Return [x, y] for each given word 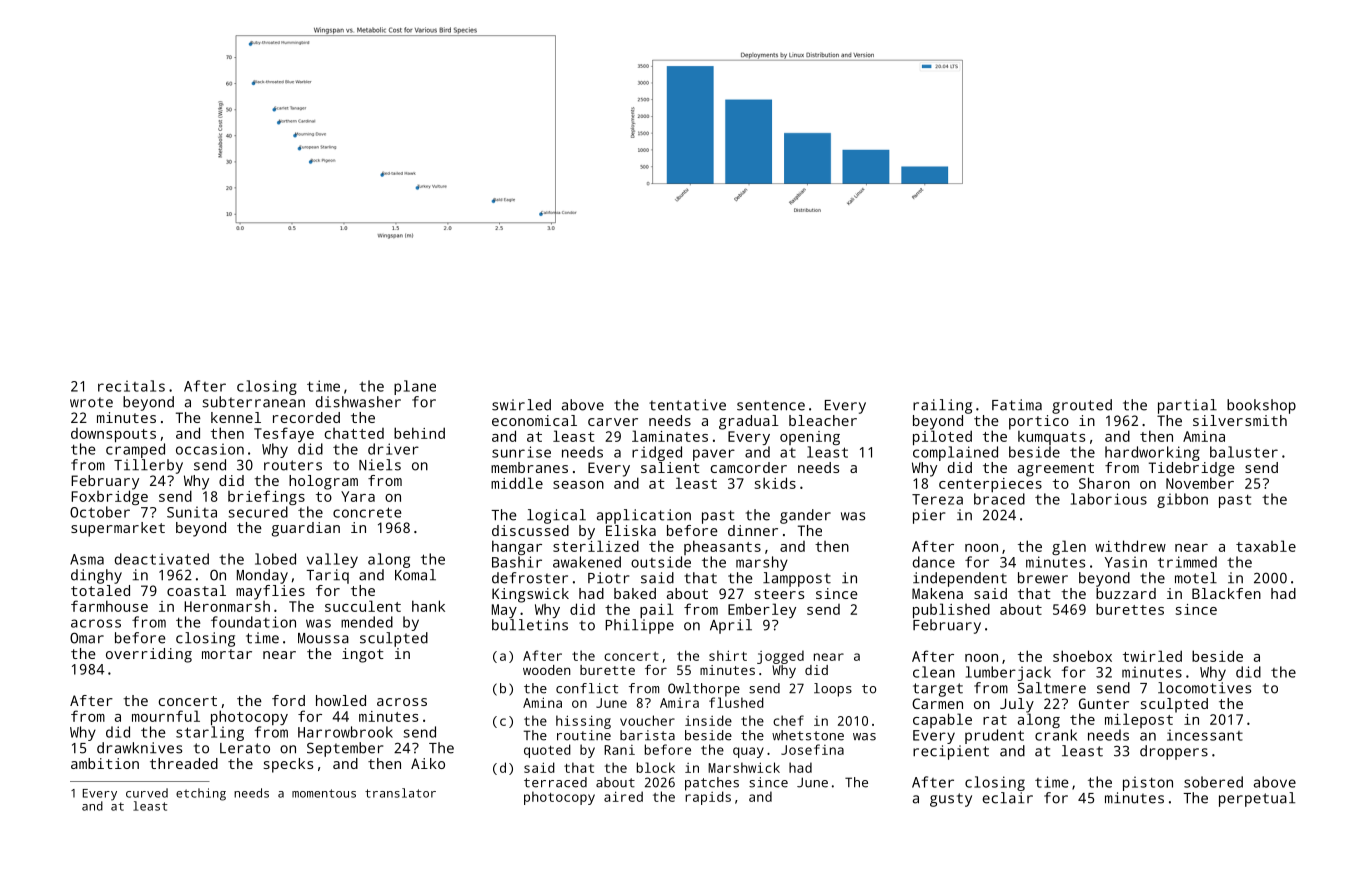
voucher [647, 720]
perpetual [1257, 799]
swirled [521, 405]
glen [1069, 547]
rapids [708, 798]
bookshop [1261, 406]
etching [201, 794]
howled [341, 700]
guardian [306, 529]
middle [517, 483]
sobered [1213, 782]
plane [415, 387]
